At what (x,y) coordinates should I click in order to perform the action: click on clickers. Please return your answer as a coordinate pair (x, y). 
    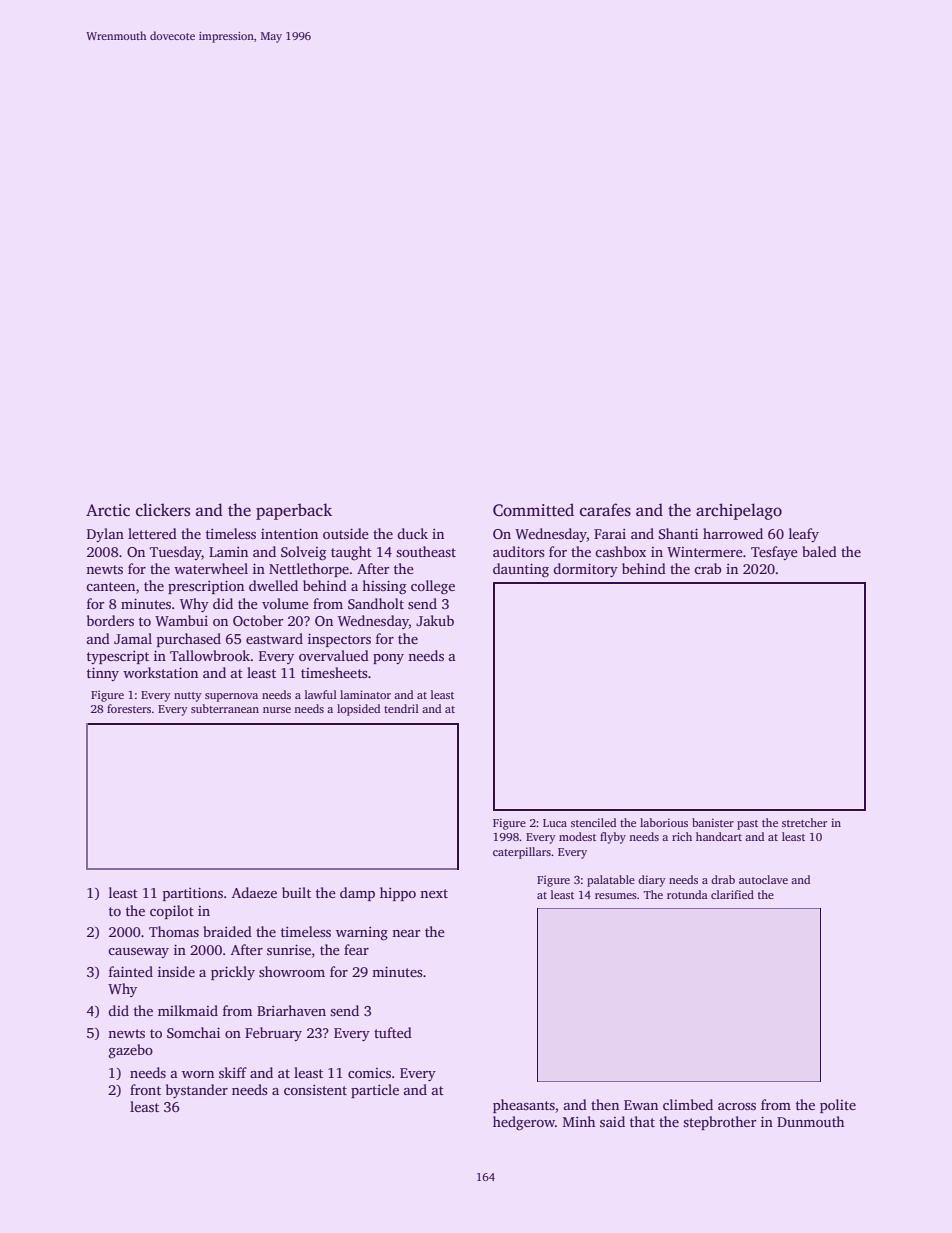
    Looking at the image, I should click on (163, 510).
